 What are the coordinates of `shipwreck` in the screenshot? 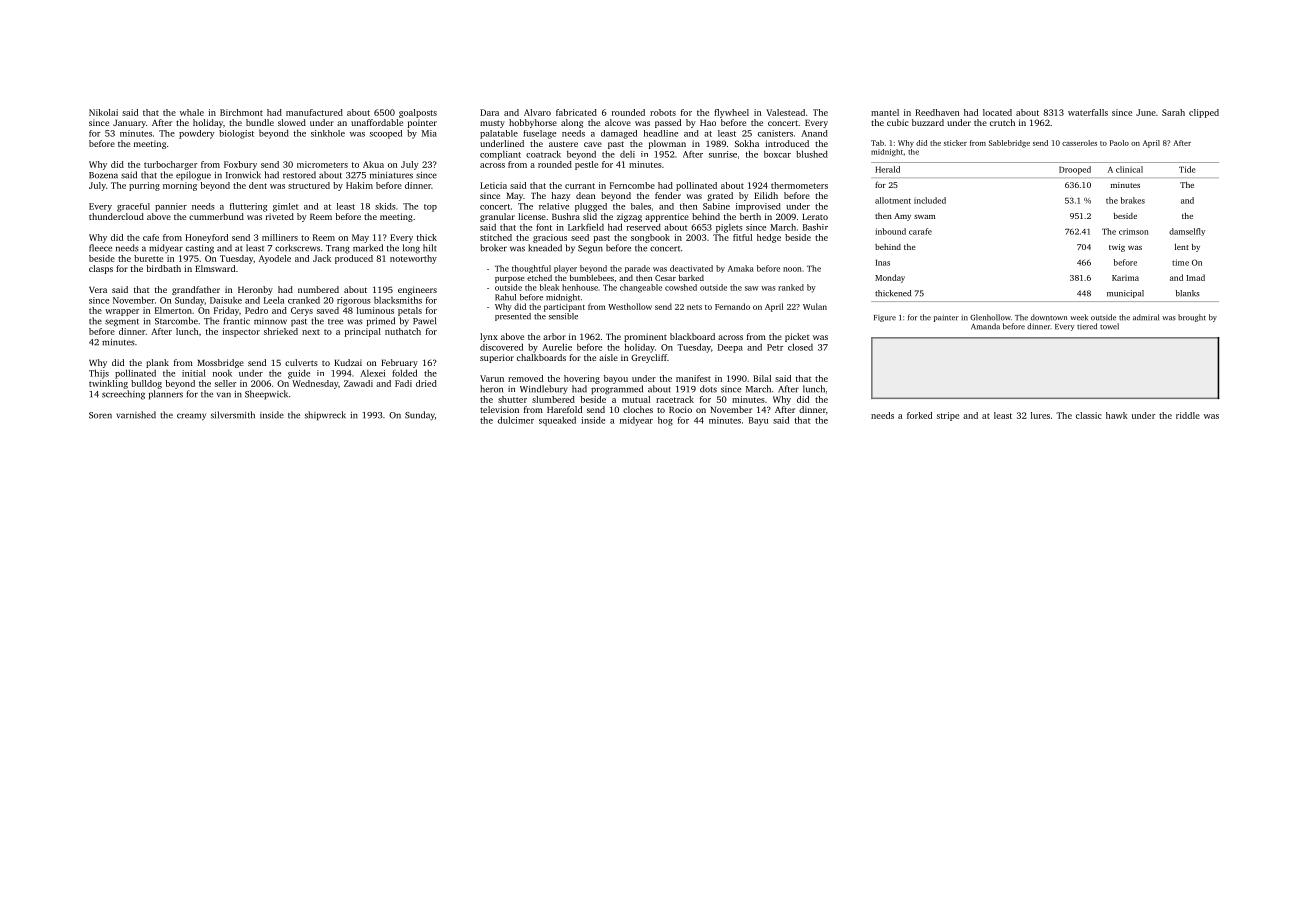 It's located at (325, 416).
